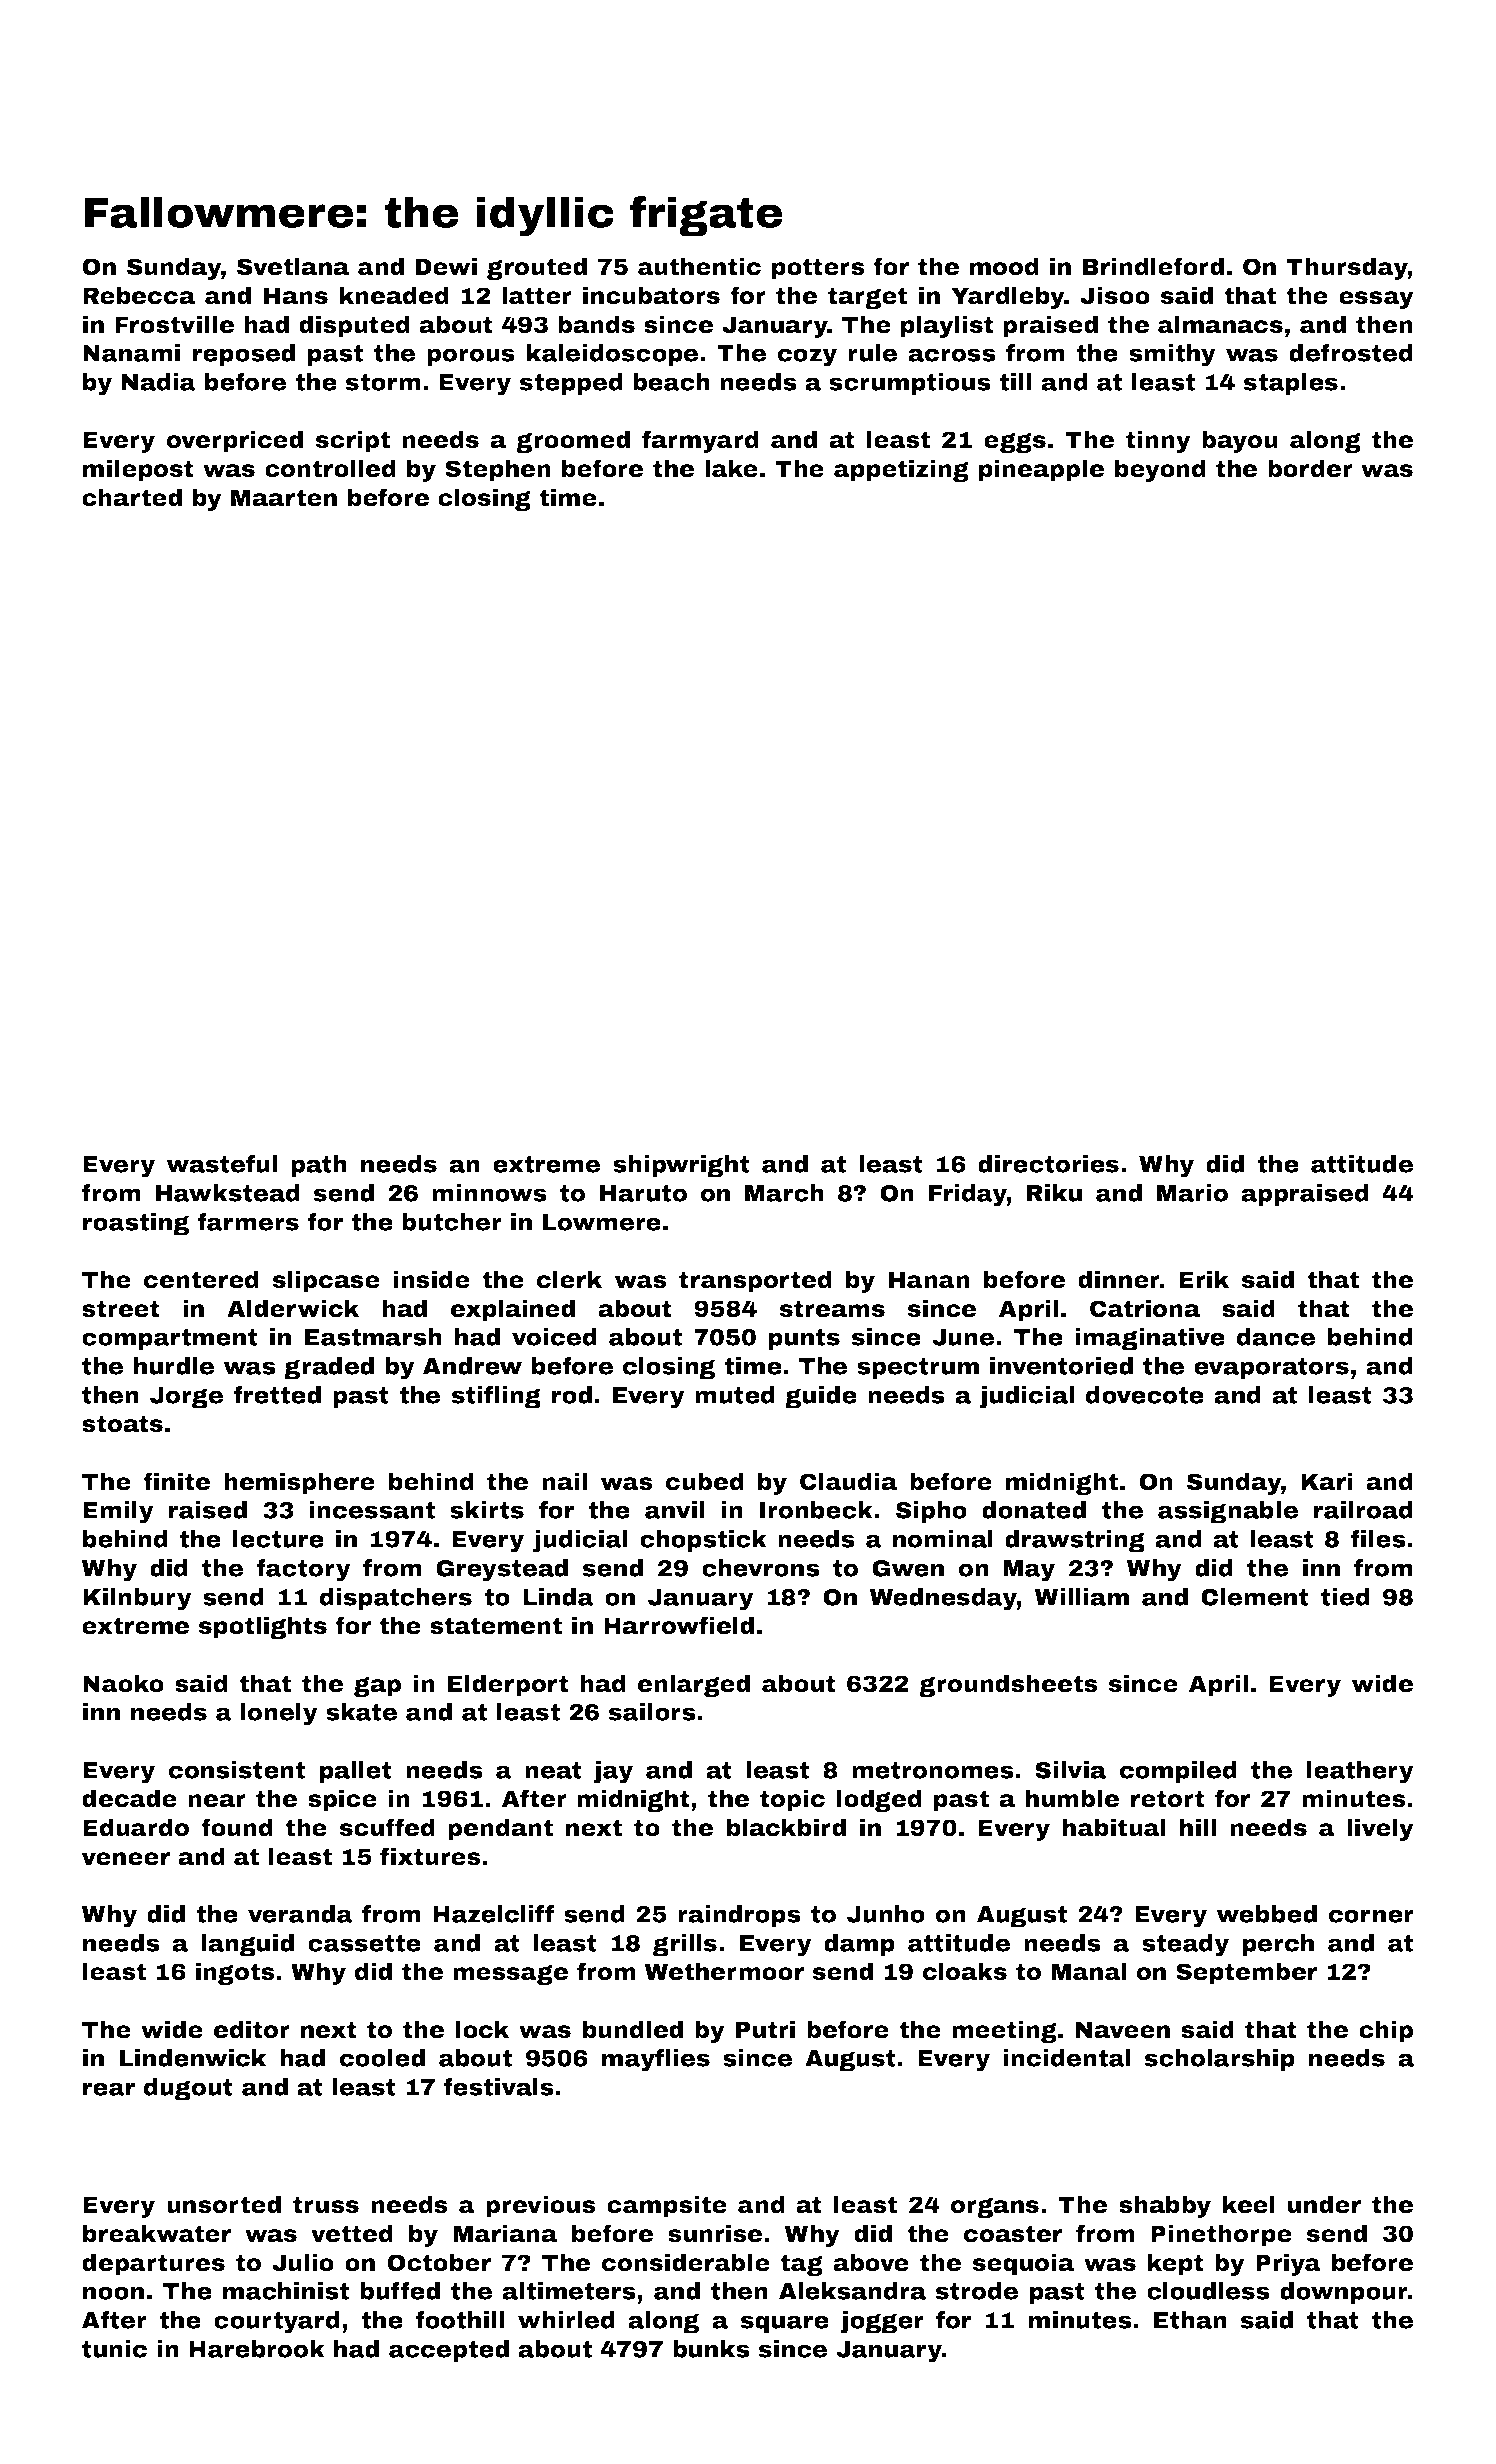 The height and width of the screenshot is (2464, 1496). I want to click on October, so click(439, 2262).
